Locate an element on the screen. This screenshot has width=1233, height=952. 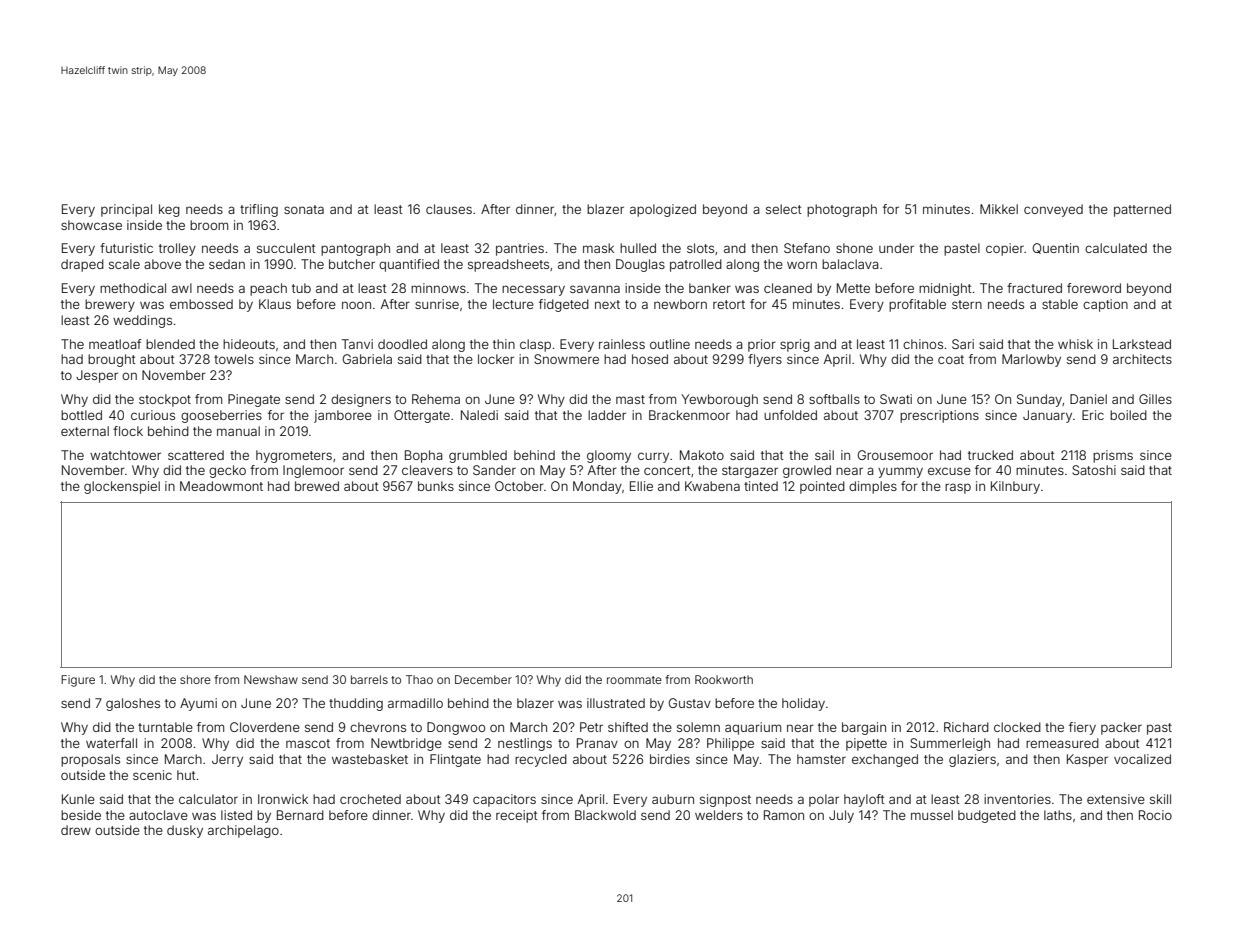
patterned is located at coordinates (1142, 210).
